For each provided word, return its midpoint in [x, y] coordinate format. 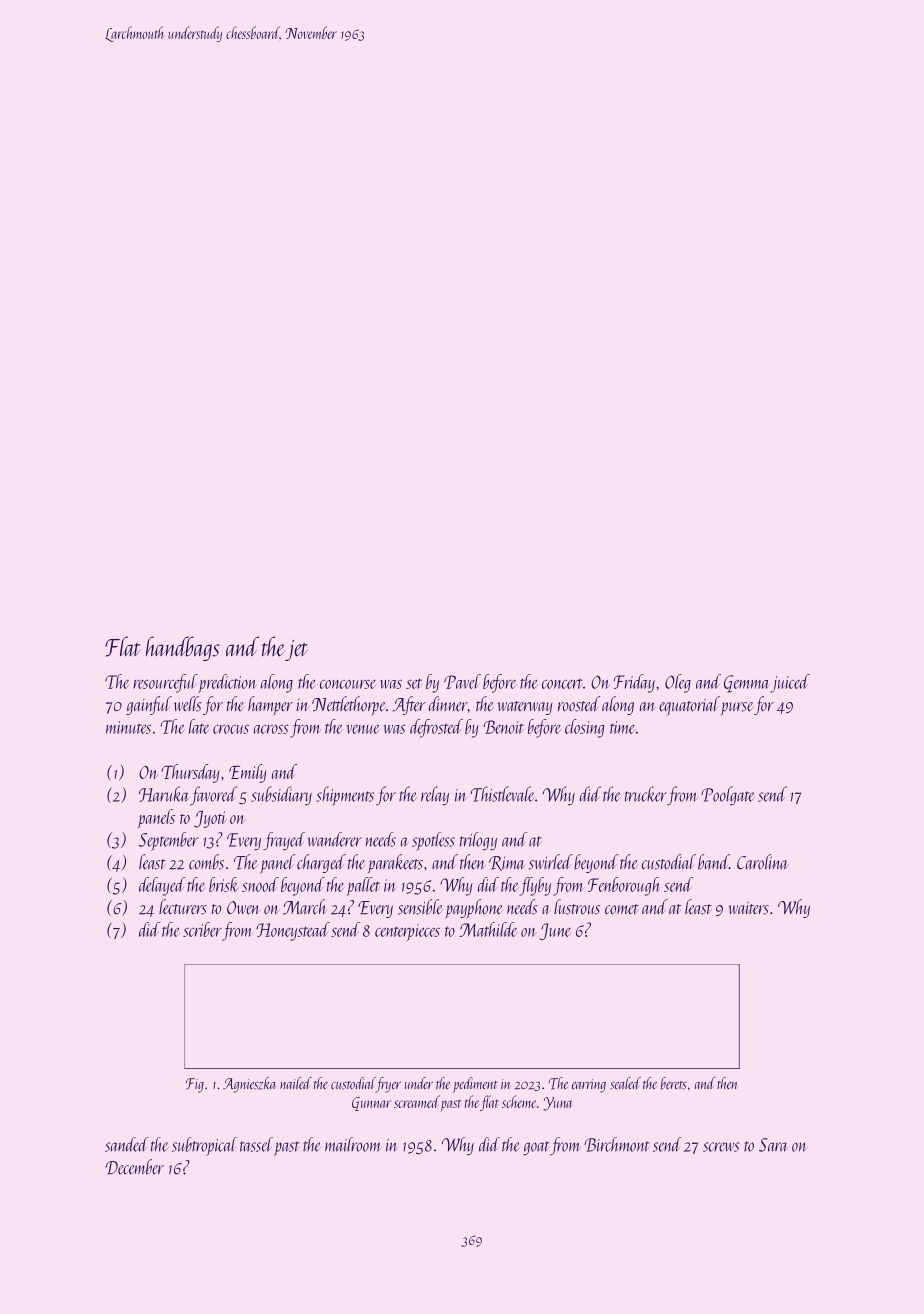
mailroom [353, 1144]
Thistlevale [502, 794]
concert [562, 684]
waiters [748, 908]
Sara [773, 1145]
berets [674, 1083]
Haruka [164, 794]
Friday [634, 683]
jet [296, 650]
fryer [388, 1085]
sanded [127, 1144]
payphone [474, 909]
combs [206, 862]
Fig [195, 1085]
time [622, 727]
